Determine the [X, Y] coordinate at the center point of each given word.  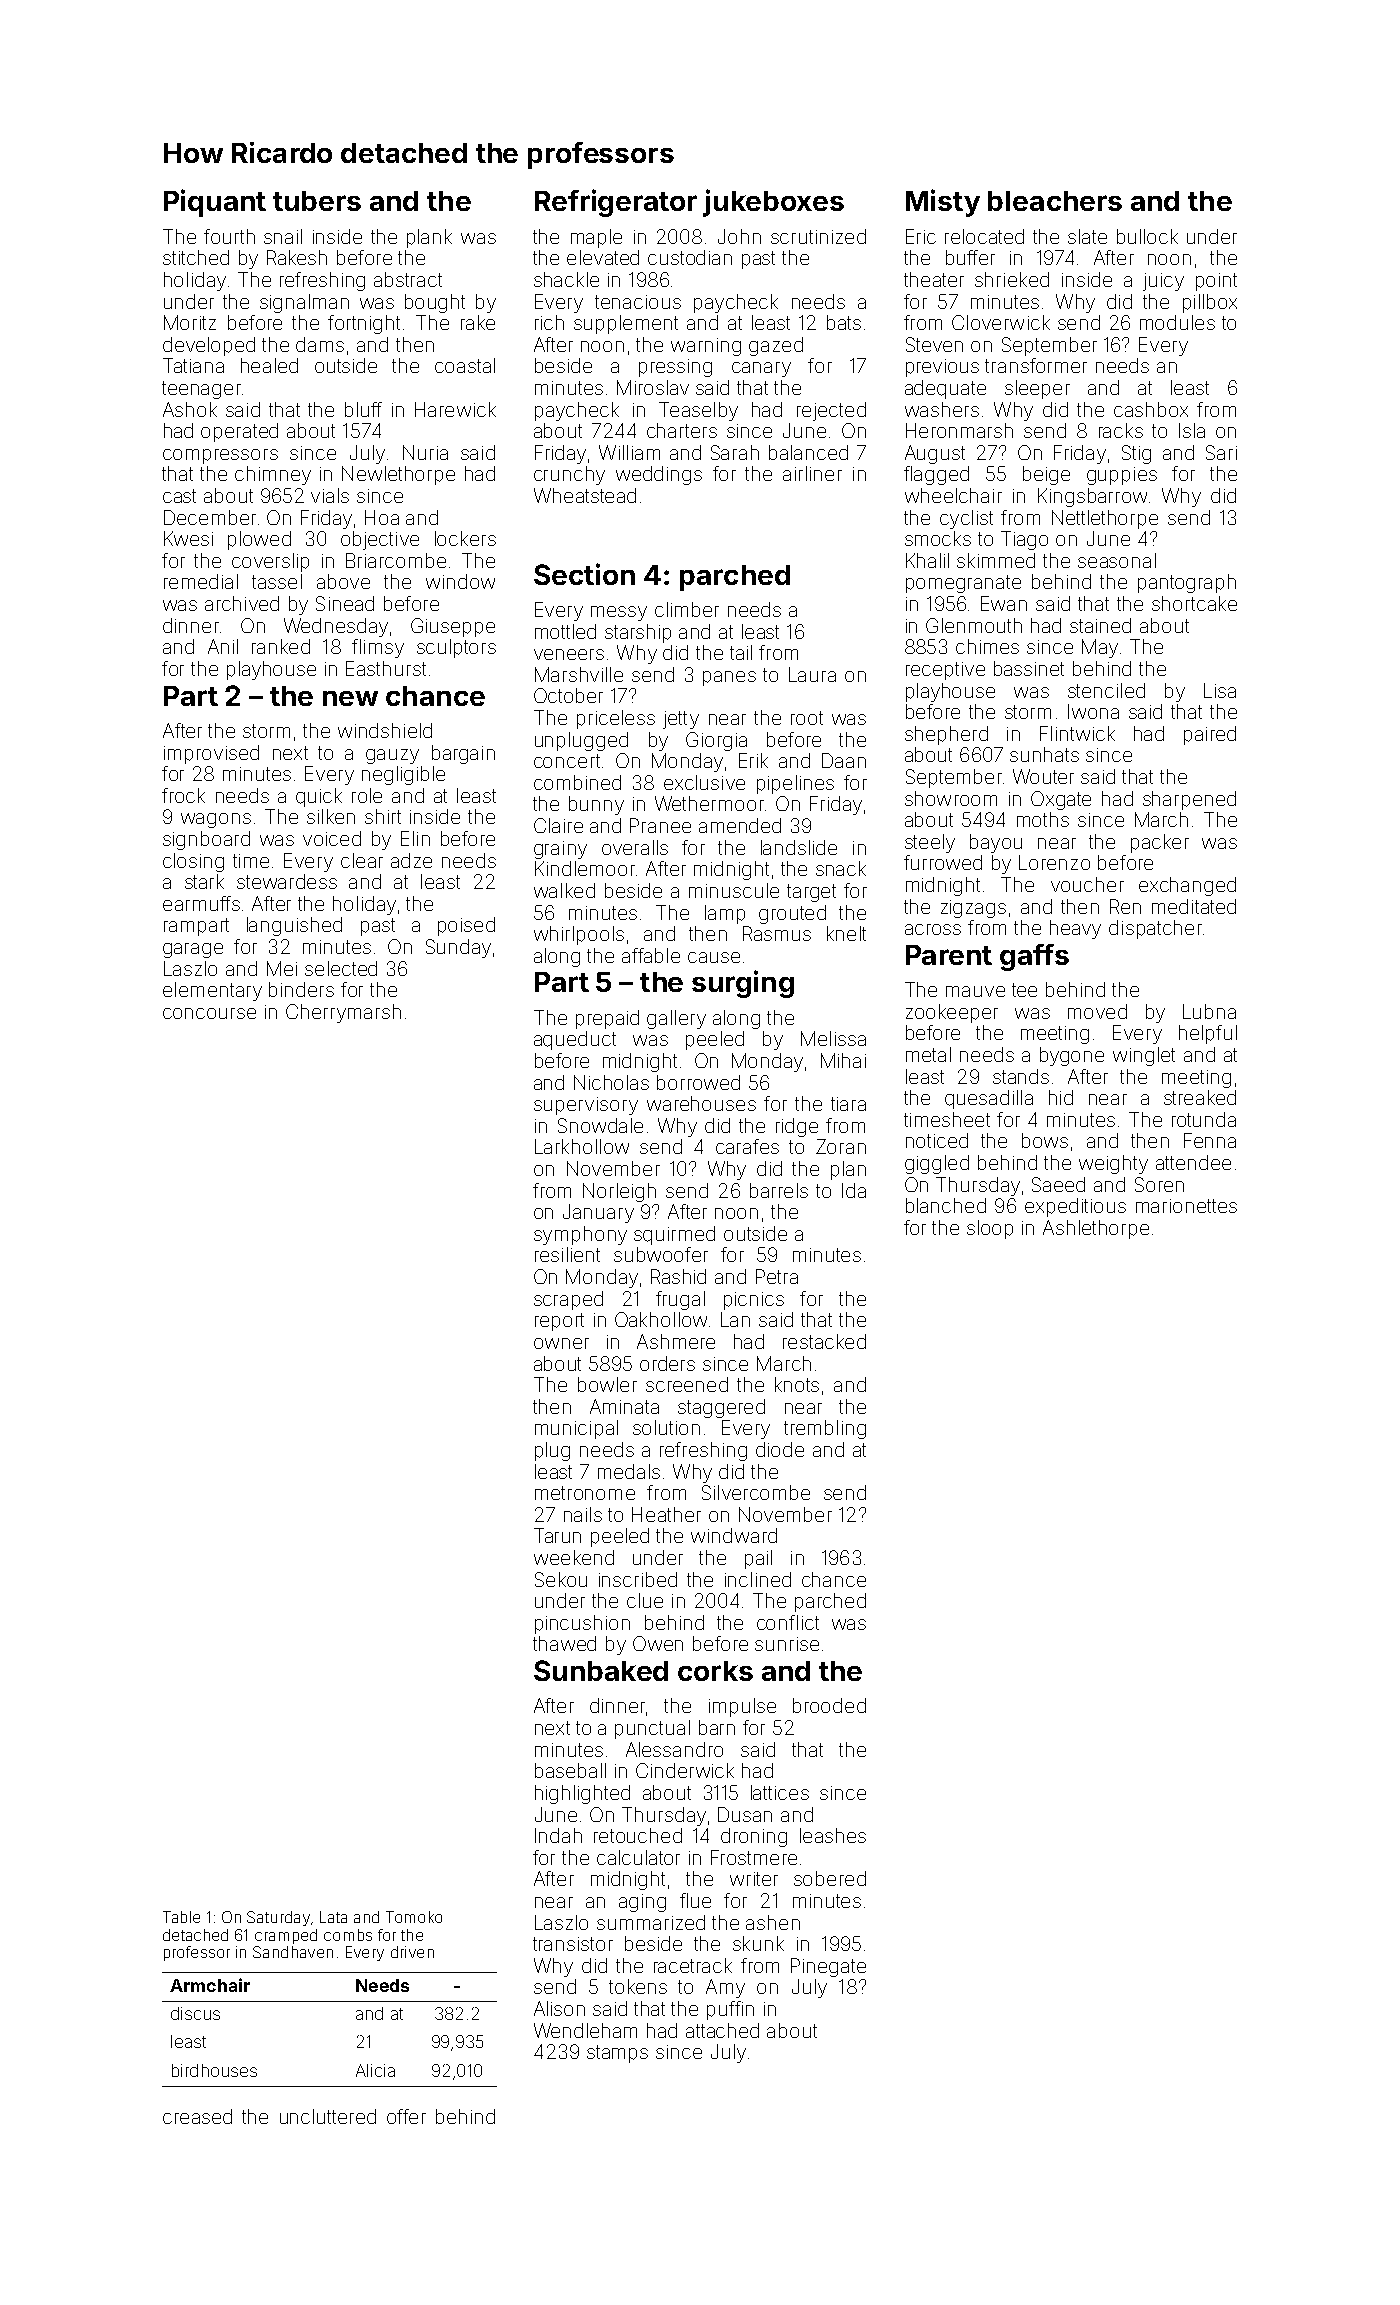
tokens [638, 1986]
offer [406, 2116]
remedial [201, 581]
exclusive [704, 782]
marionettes [1186, 1206]
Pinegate [828, 1967]
